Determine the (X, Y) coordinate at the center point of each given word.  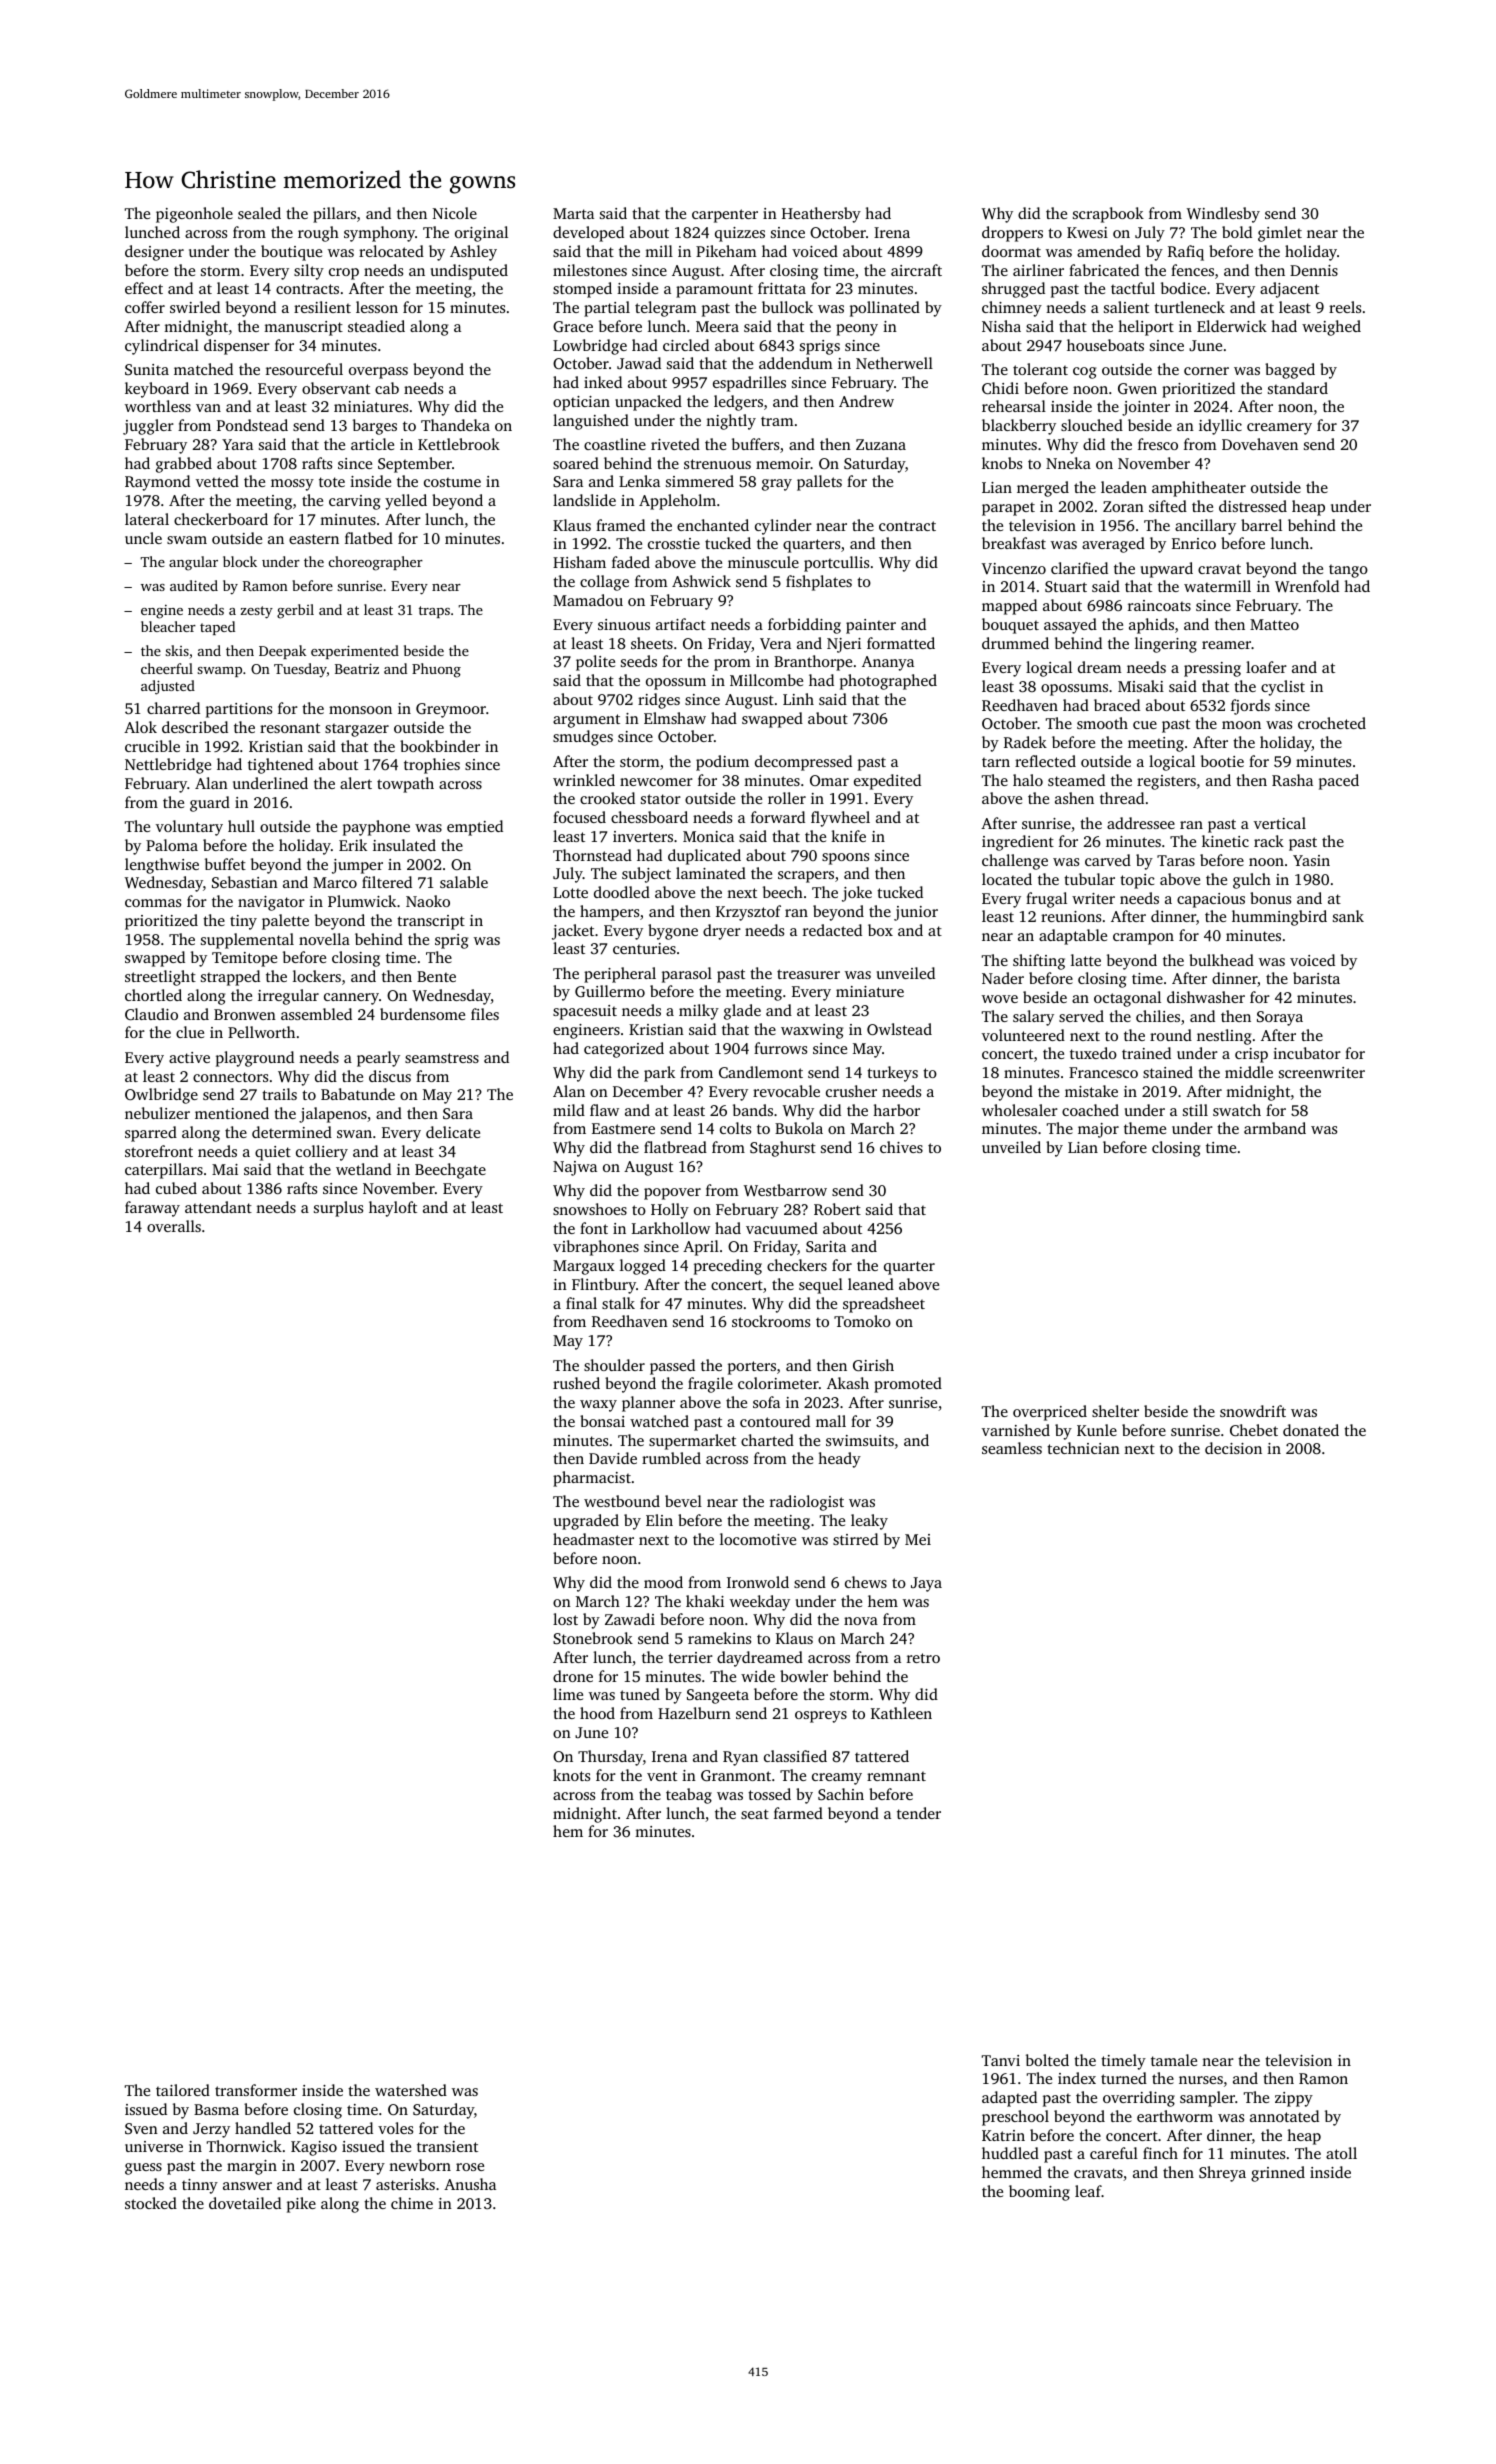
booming (1039, 2193)
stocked (151, 2203)
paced (1339, 782)
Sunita (147, 369)
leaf (1088, 2191)
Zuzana (881, 444)
